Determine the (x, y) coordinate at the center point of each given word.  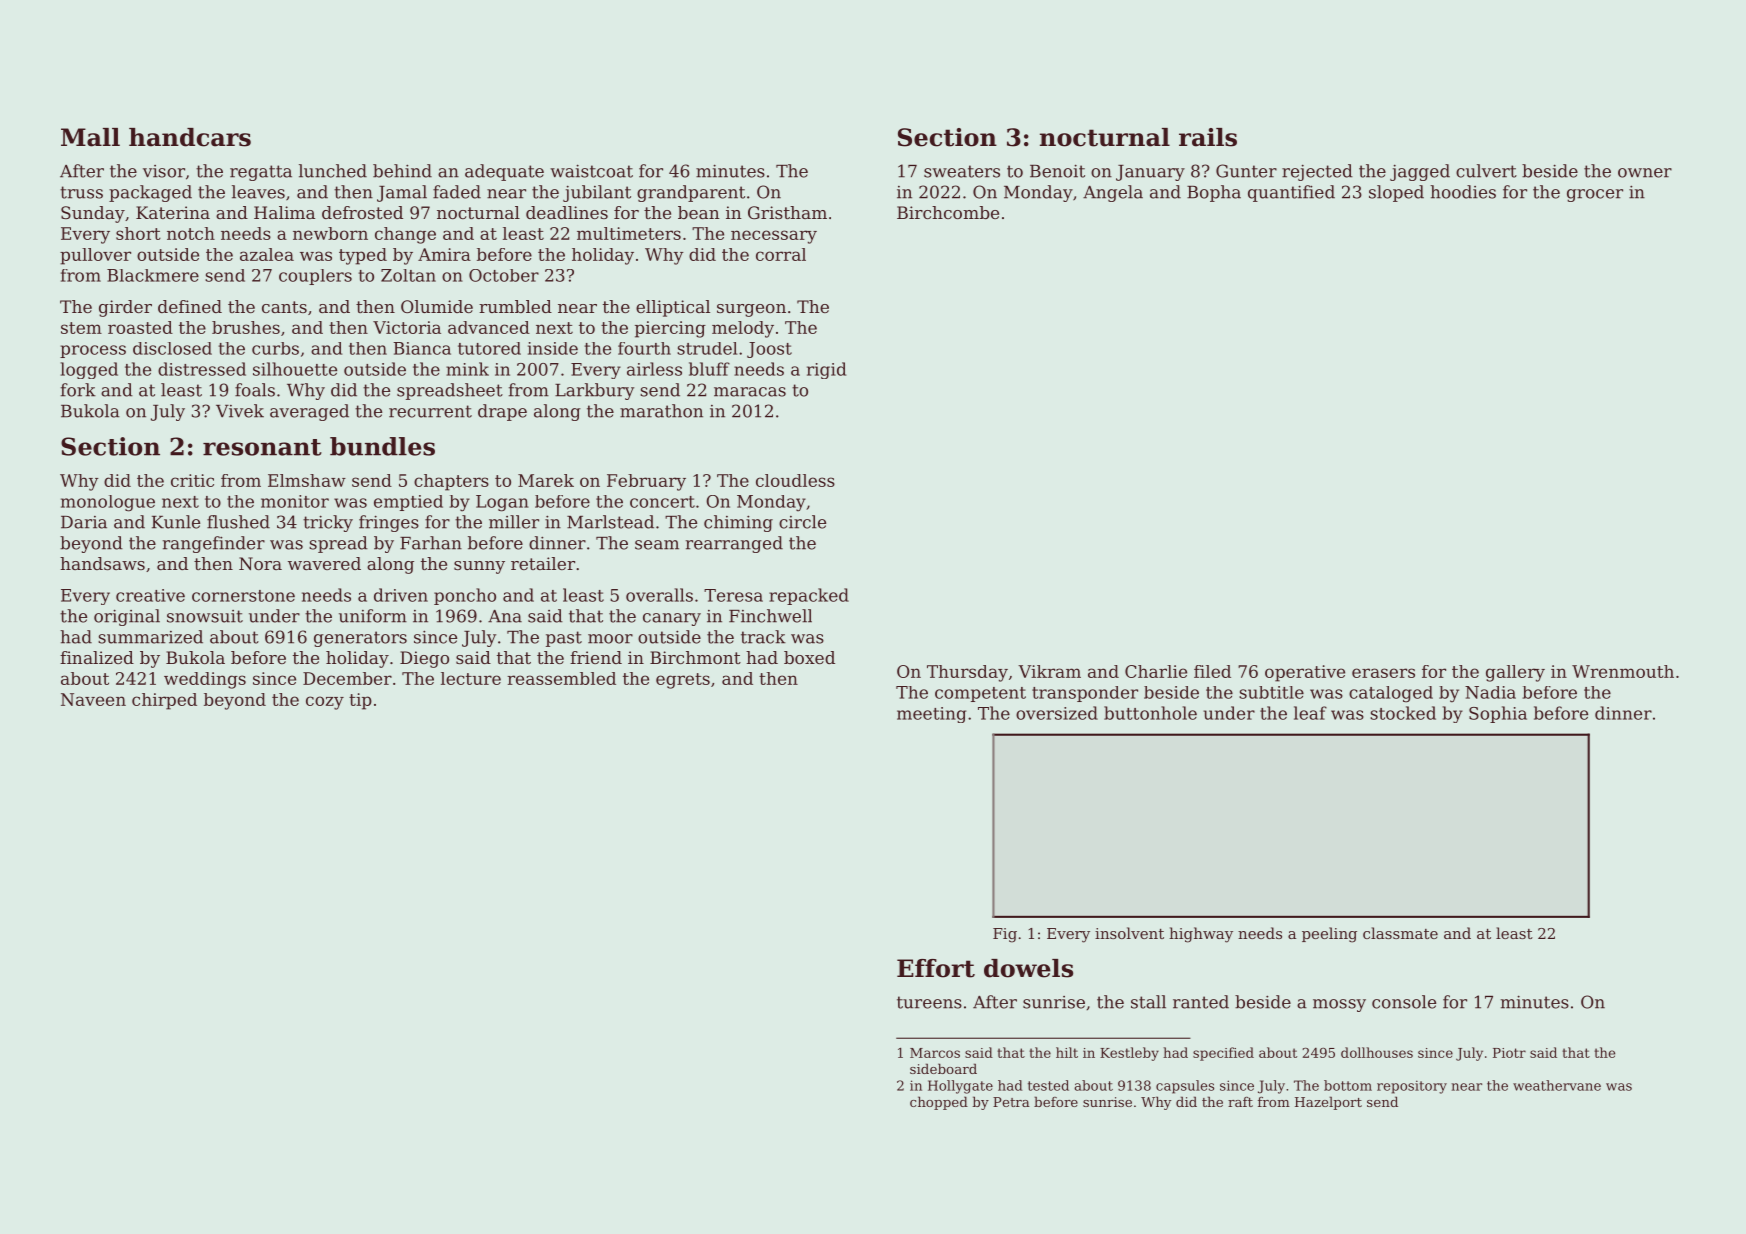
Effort (936, 968)
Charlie (1156, 671)
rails (1208, 137)
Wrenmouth (1623, 671)
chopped (939, 1103)
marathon (661, 411)
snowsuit (205, 616)
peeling (1329, 935)
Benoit (1057, 171)
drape (502, 412)
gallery (1515, 673)
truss (81, 192)
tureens (929, 1002)
